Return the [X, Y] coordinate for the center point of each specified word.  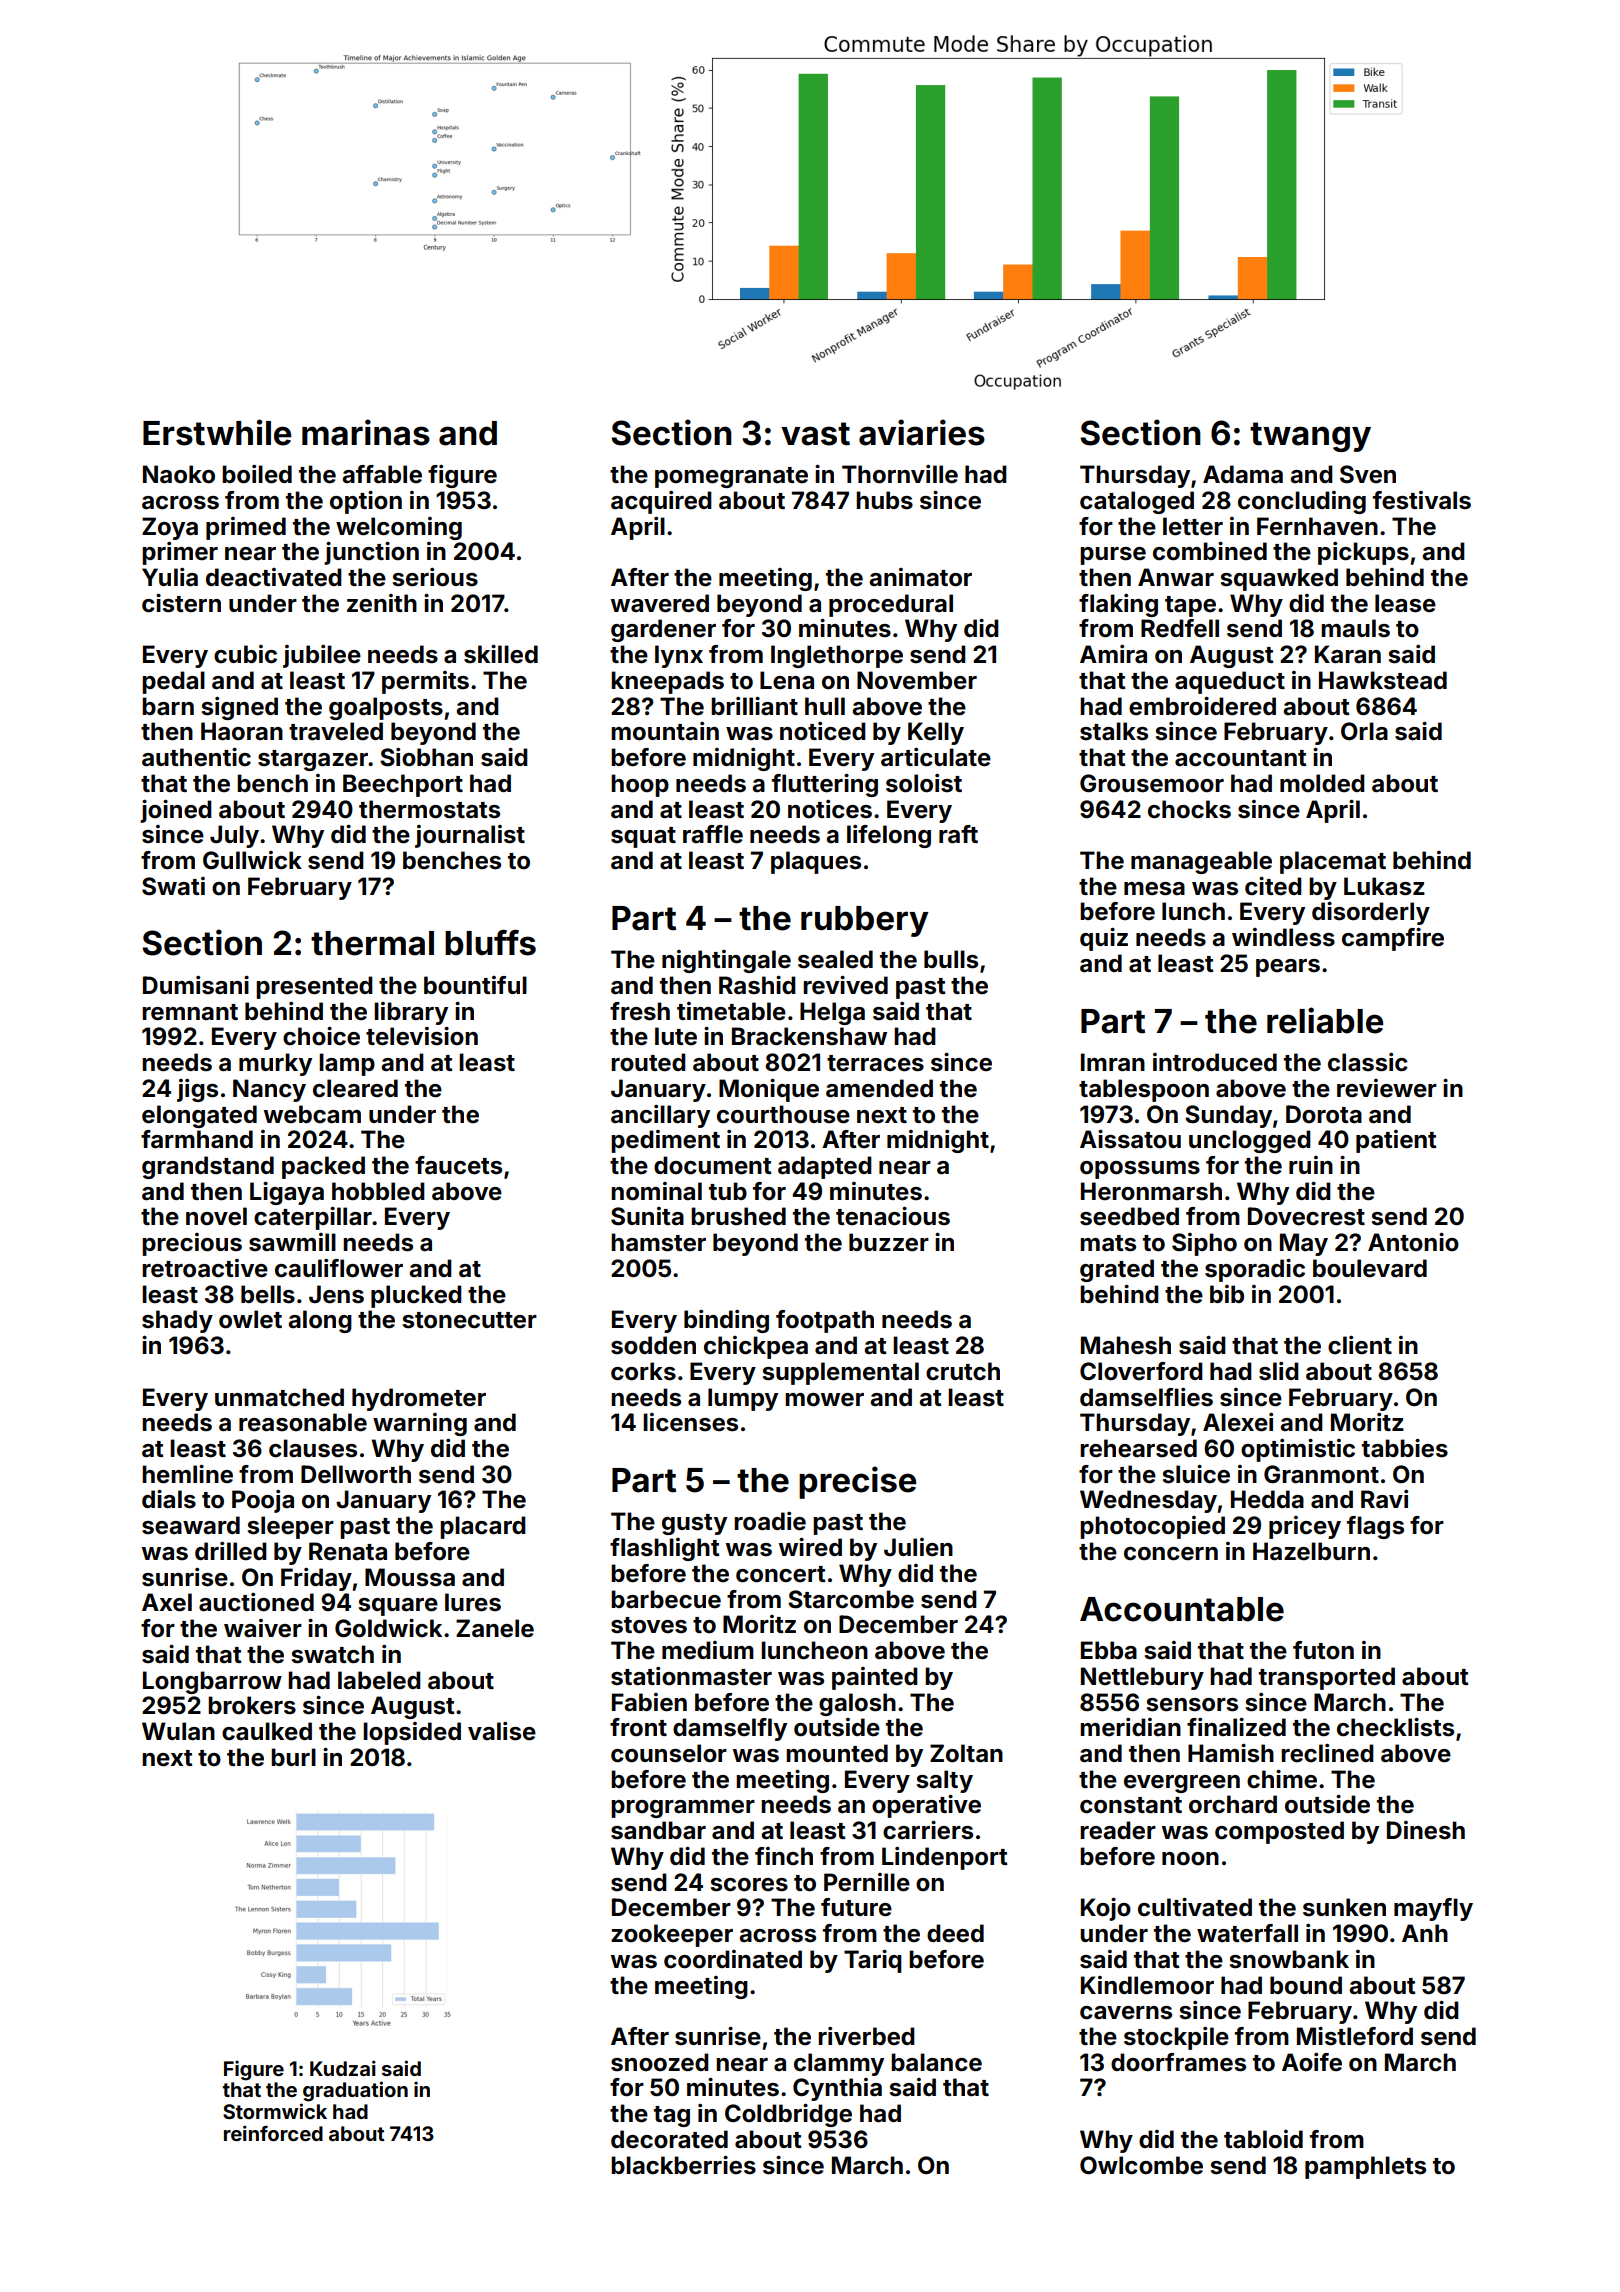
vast [815, 434]
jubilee [322, 656]
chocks [1189, 809]
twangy [1310, 437]
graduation [355, 2091]
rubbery [865, 921]
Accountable [1182, 1609]
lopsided [412, 1733]
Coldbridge [788, 2115]
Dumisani [196, 985]
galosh [857, 1704]
